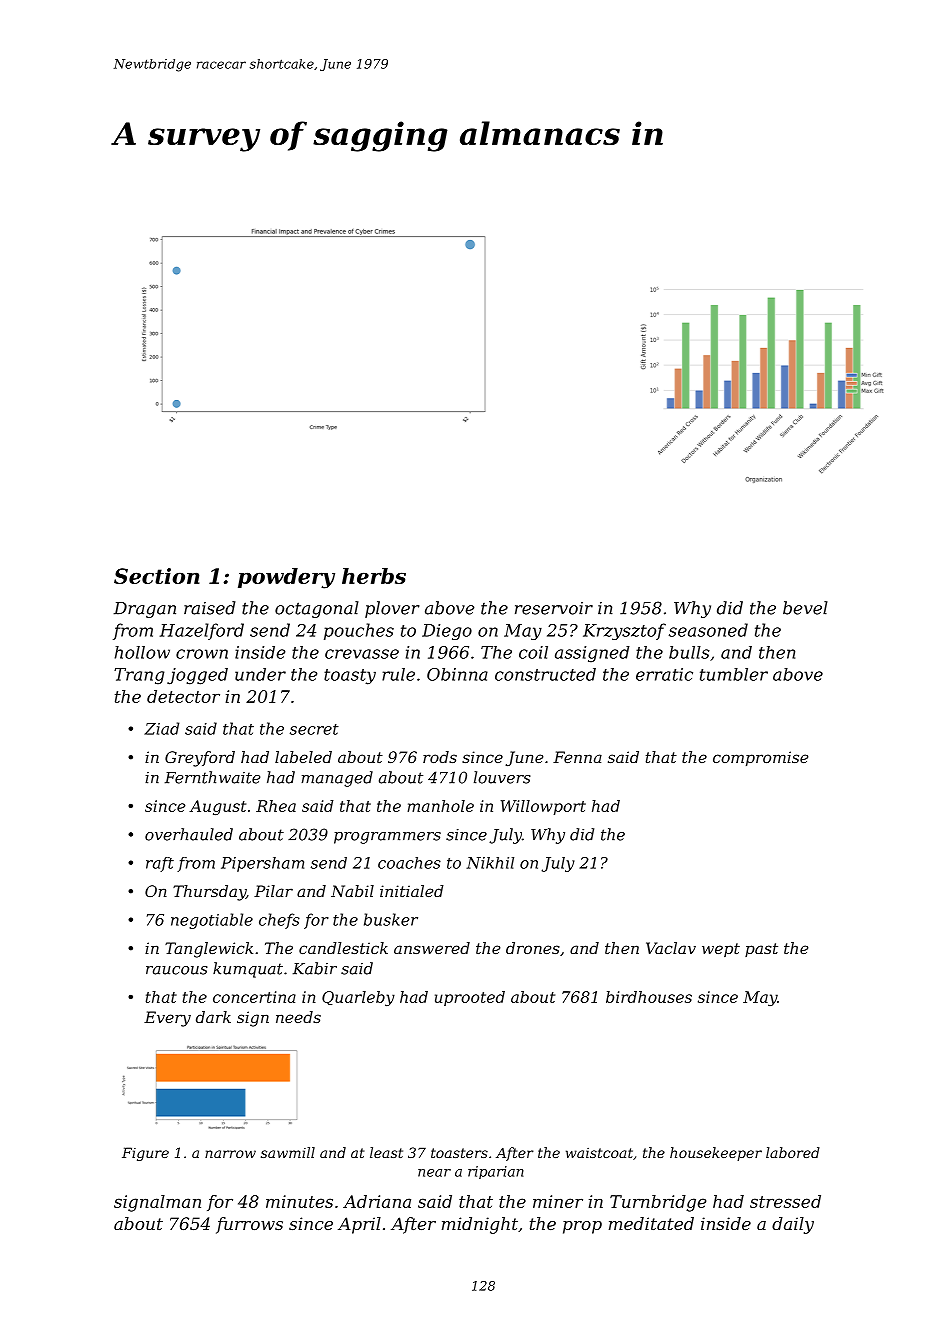 This screenshot has height=1338, width=942. I want to click on needs, so click(298, 1017).
